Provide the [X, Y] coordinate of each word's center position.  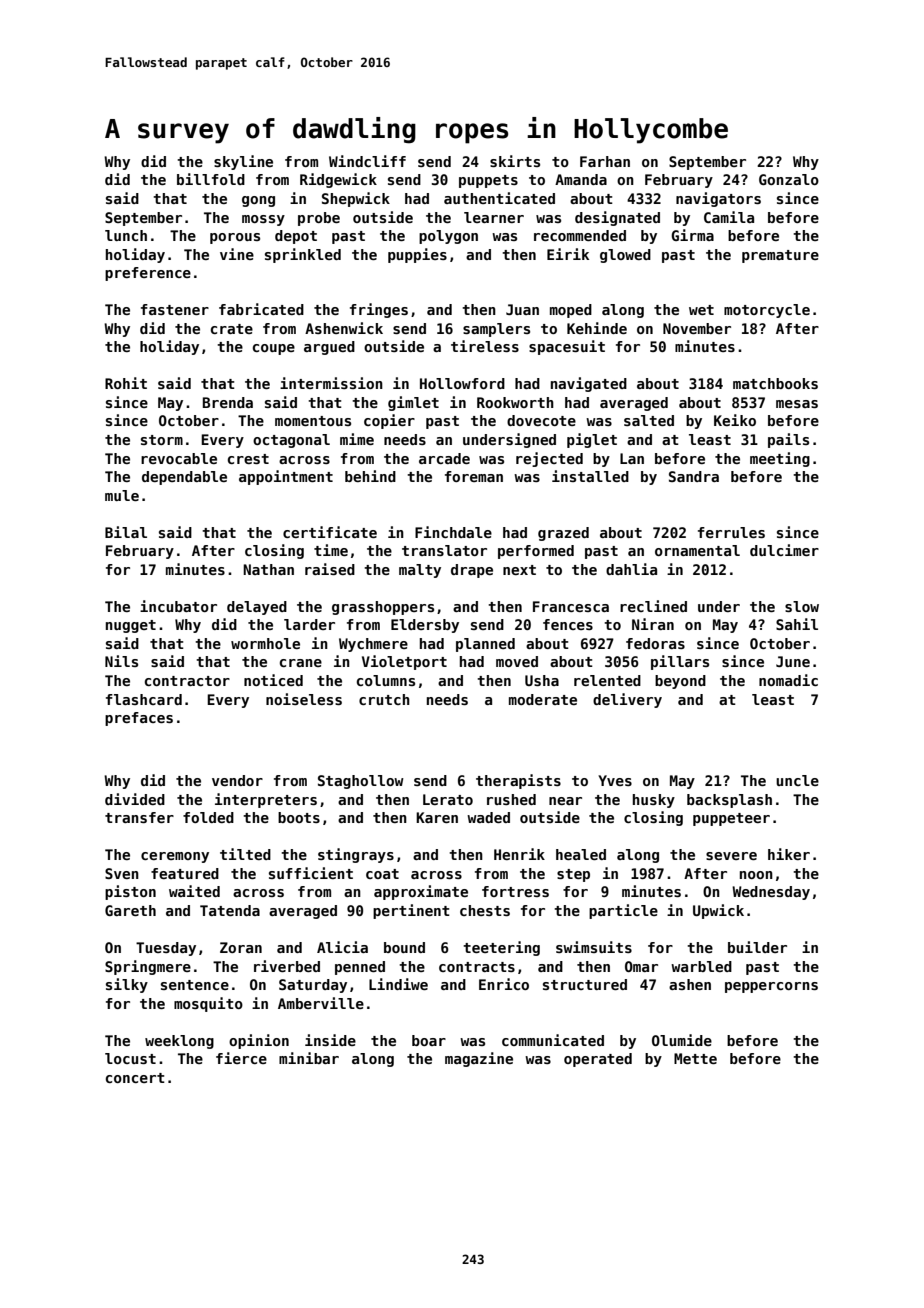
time [331, 550]
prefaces [139, 719]
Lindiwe [398, 984]
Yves [615, 780]
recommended [580, 235]
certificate [330, 532]
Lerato [448, 799]
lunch [126, 235]
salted [649, 420]
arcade [444, 458]
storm [162, 440]
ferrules [731, 532]
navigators [718, 199]
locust [130, 1058]
